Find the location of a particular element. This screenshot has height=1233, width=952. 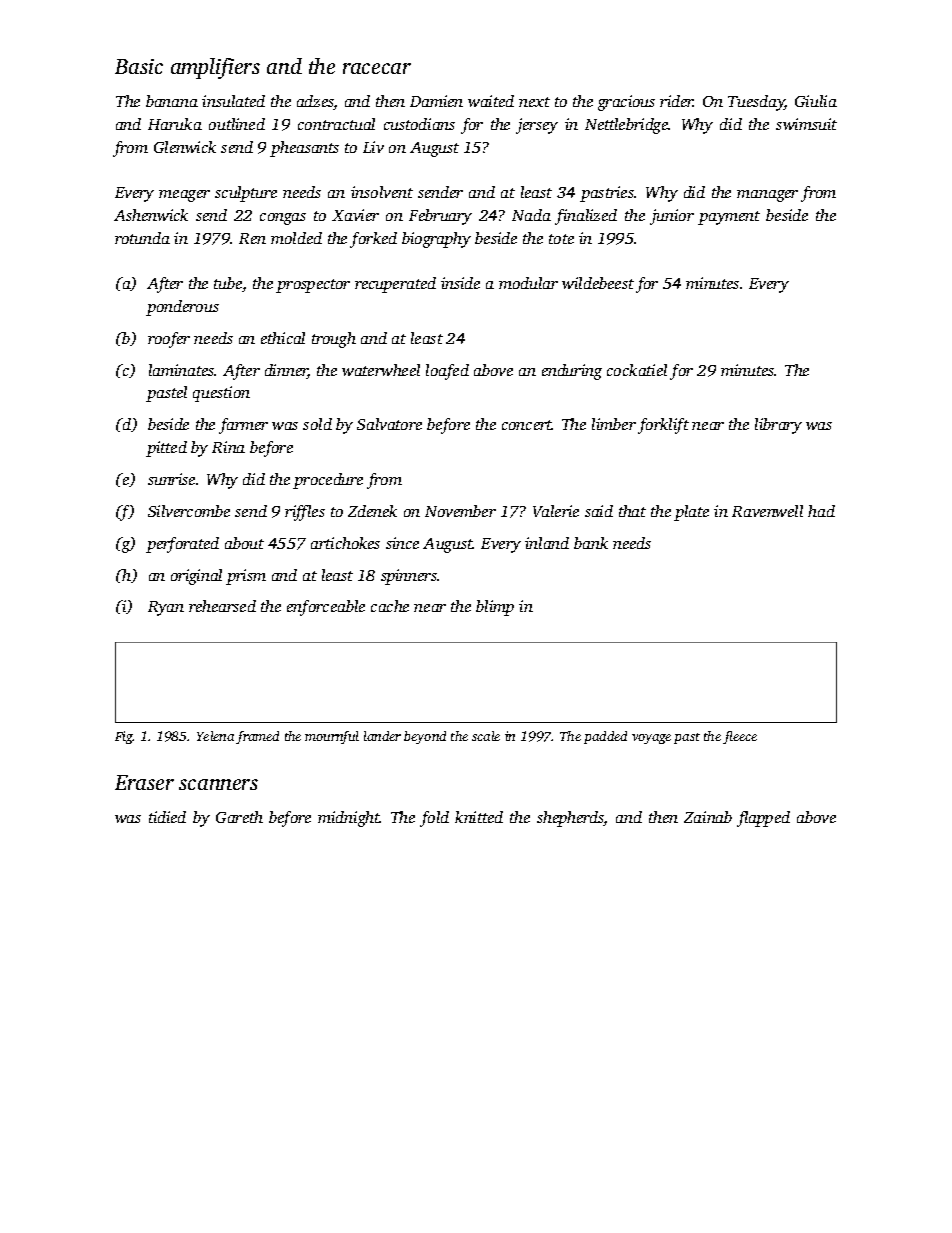

rehearsed is located at coordinates (222, 606).
